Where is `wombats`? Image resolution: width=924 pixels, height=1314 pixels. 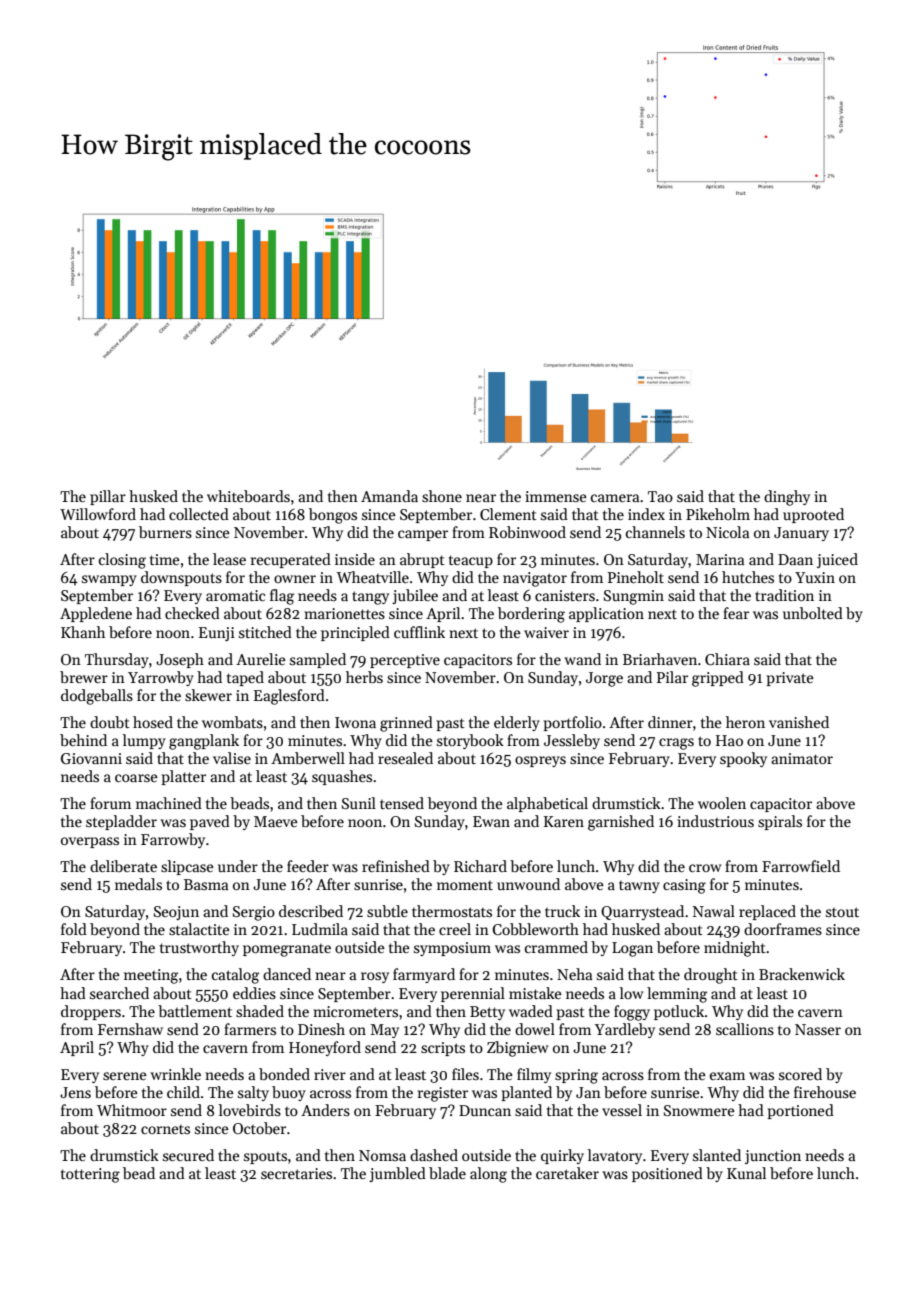 wombats is located at coordinates (232, 722).
